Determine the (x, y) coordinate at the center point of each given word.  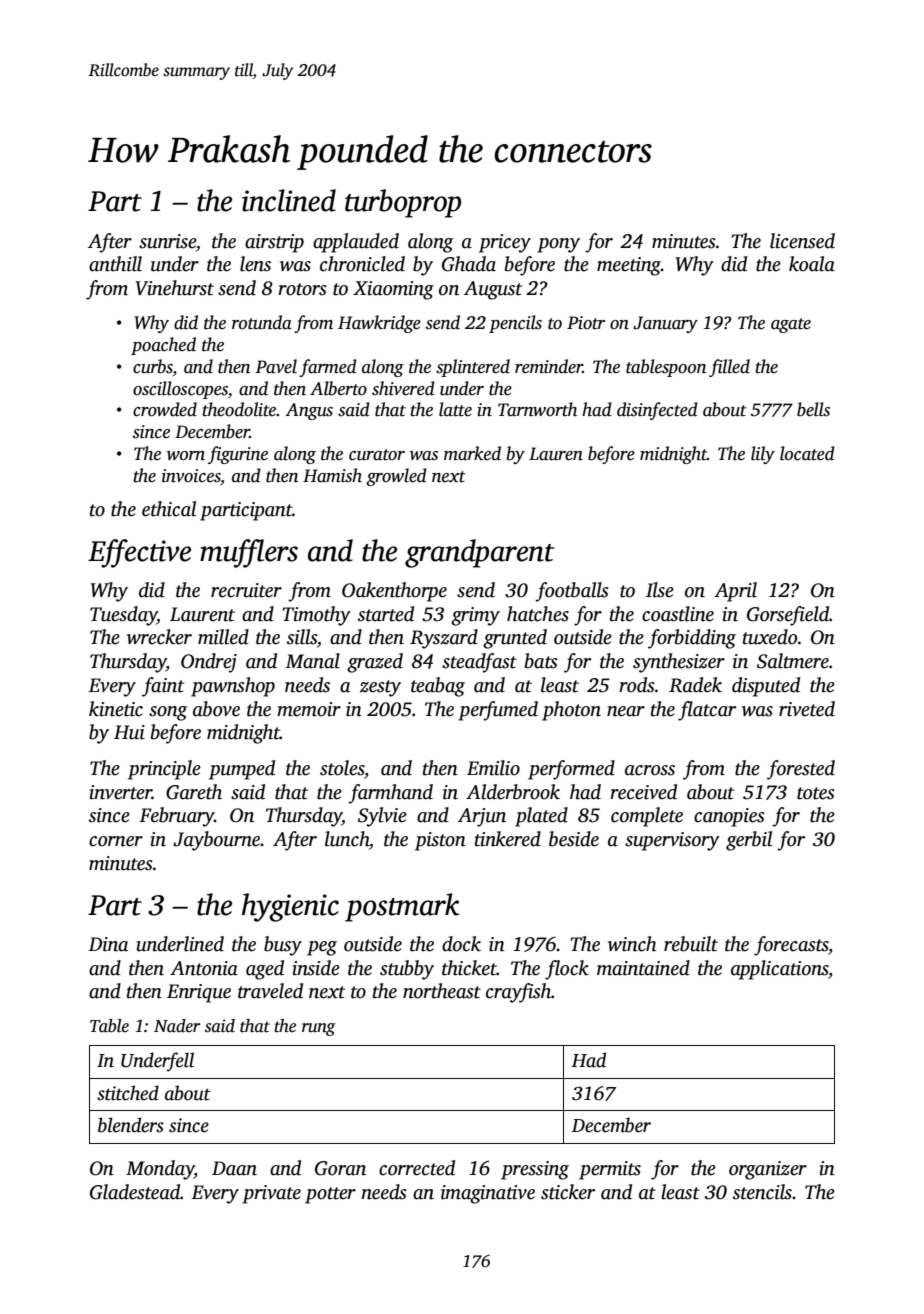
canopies (729, 817)
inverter (121, 792)
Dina (108, 944)
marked (472, 453)
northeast (442, 991)
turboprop (403, 203)
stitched (128, 1093)
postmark (402, 907)
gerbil (749, 841)
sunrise (167, 241)
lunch (347, 839)
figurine (238, 455)
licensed (802, 241)
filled (729, 368)
